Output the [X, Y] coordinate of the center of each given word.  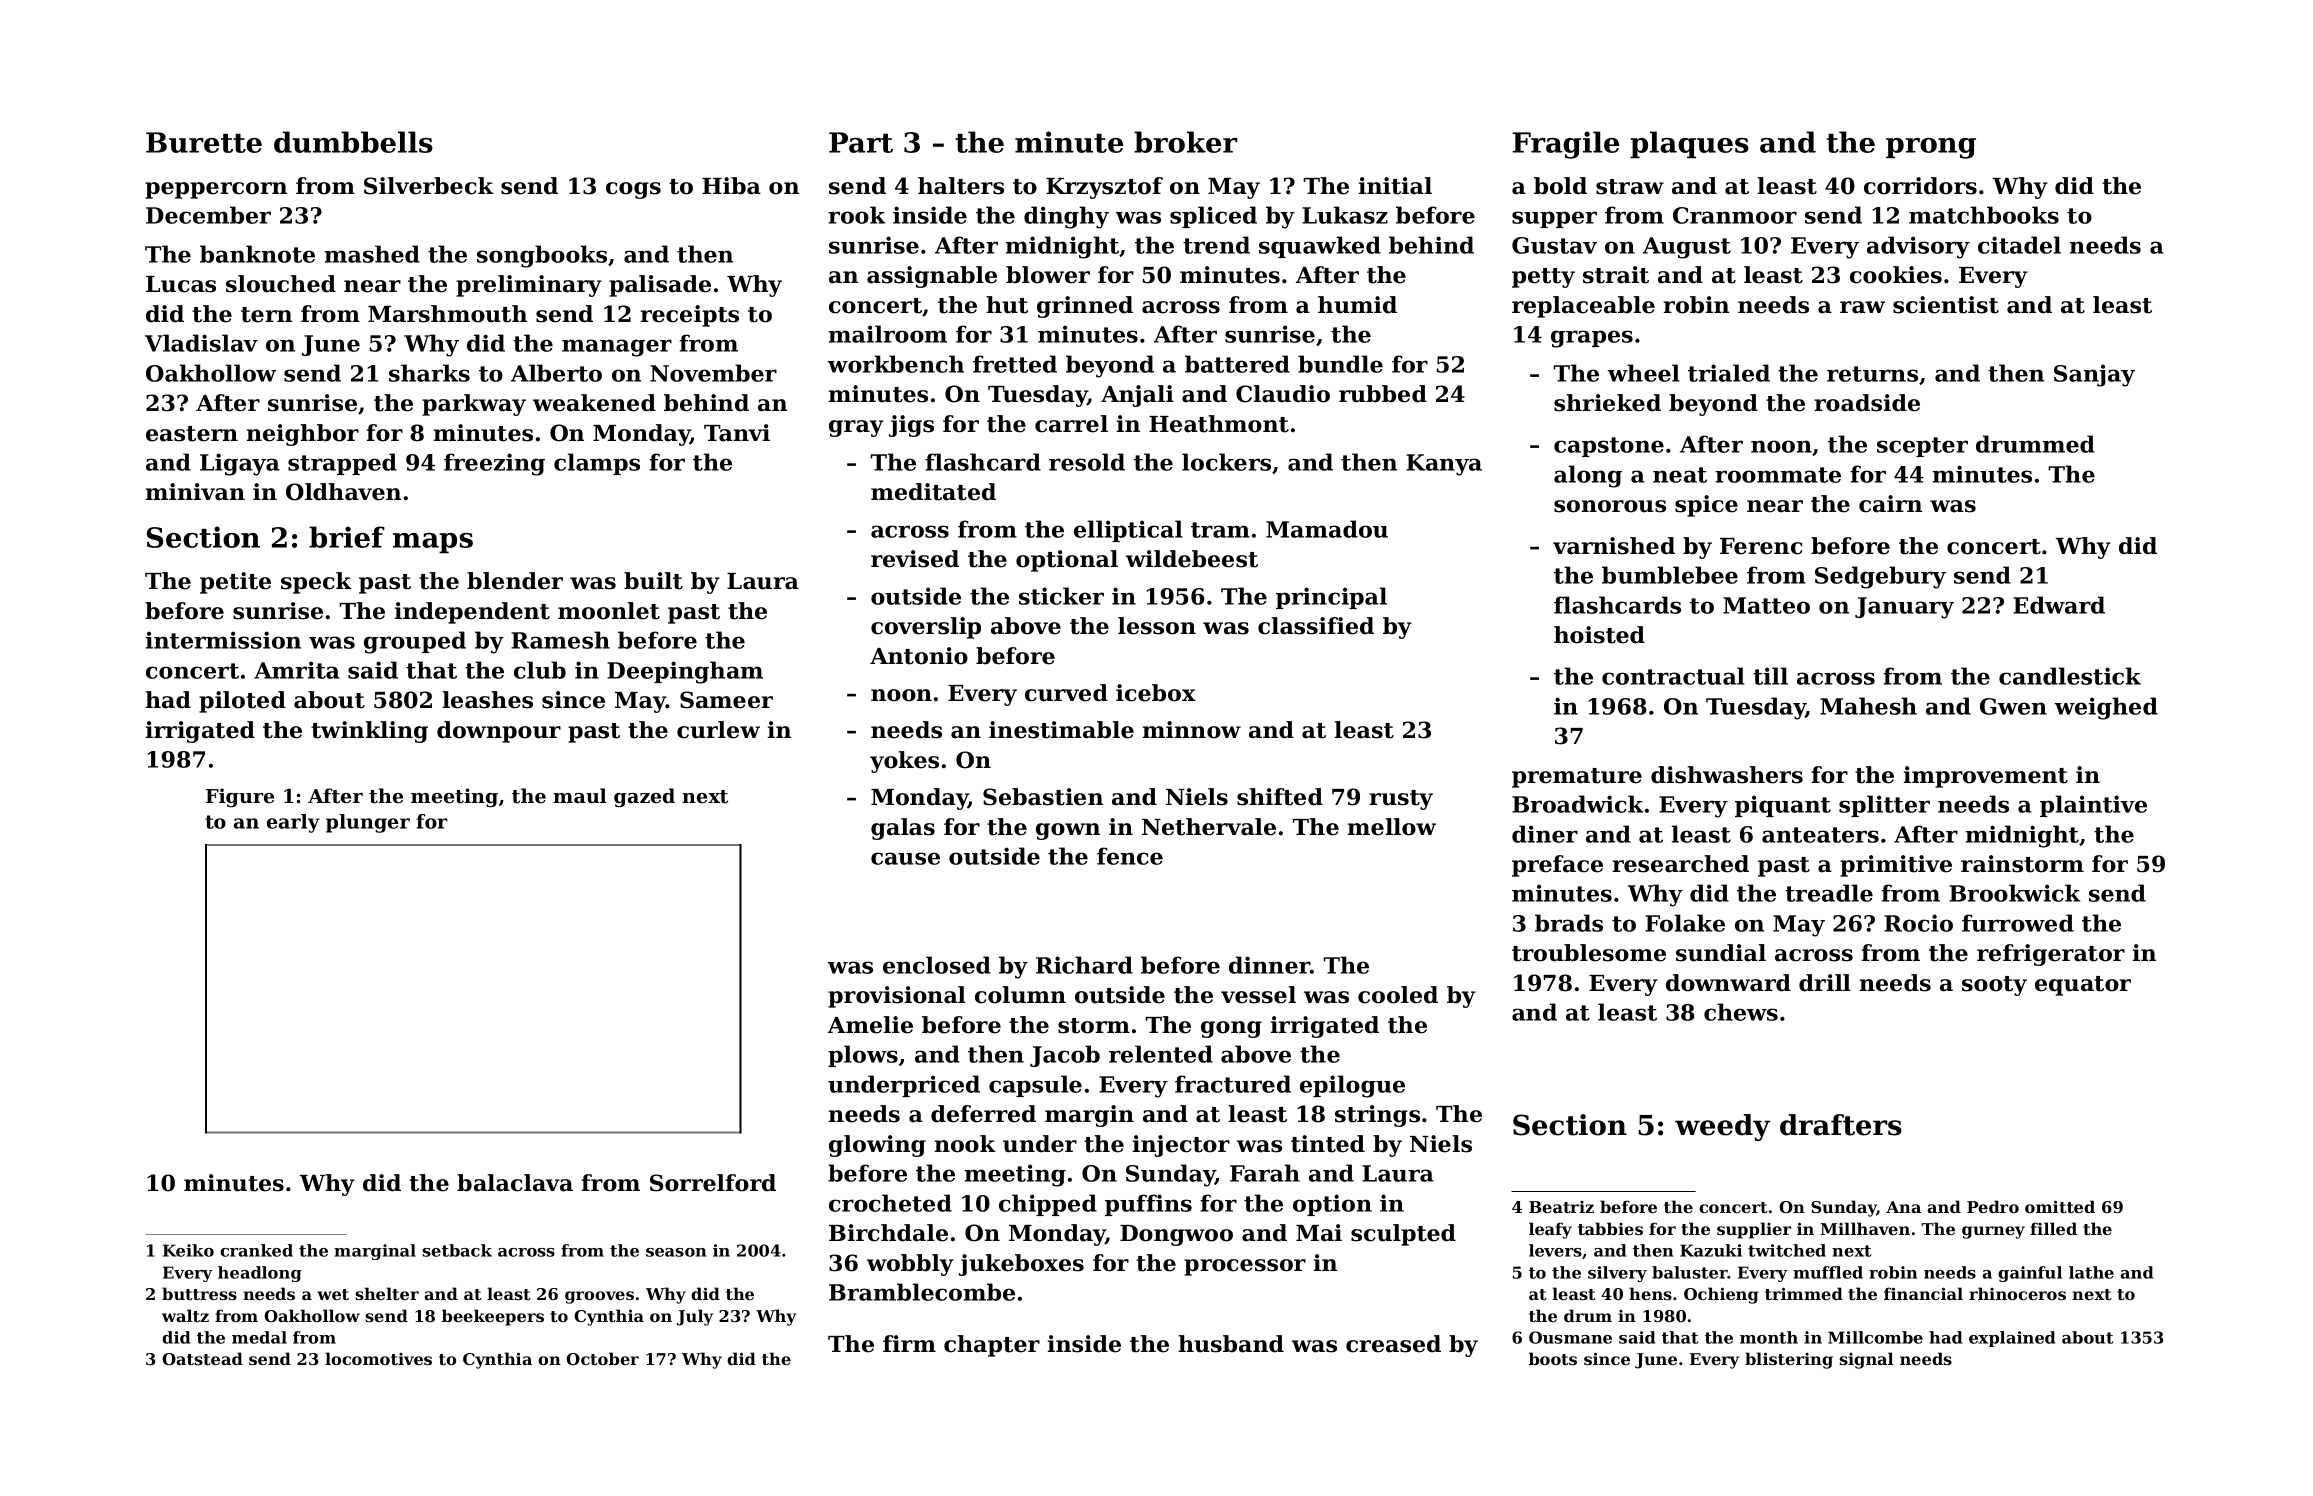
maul [580, 795]
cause [905, 858]
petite [235, 583]
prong [1931, 148]
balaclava [515, 1183]
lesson [1157, 626]
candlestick [2070, 676]
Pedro [1993, 1206]
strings [1377, 1116]
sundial [1721, 953]
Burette [204, 142]
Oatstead [202, 1358]
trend [1216, 245]
